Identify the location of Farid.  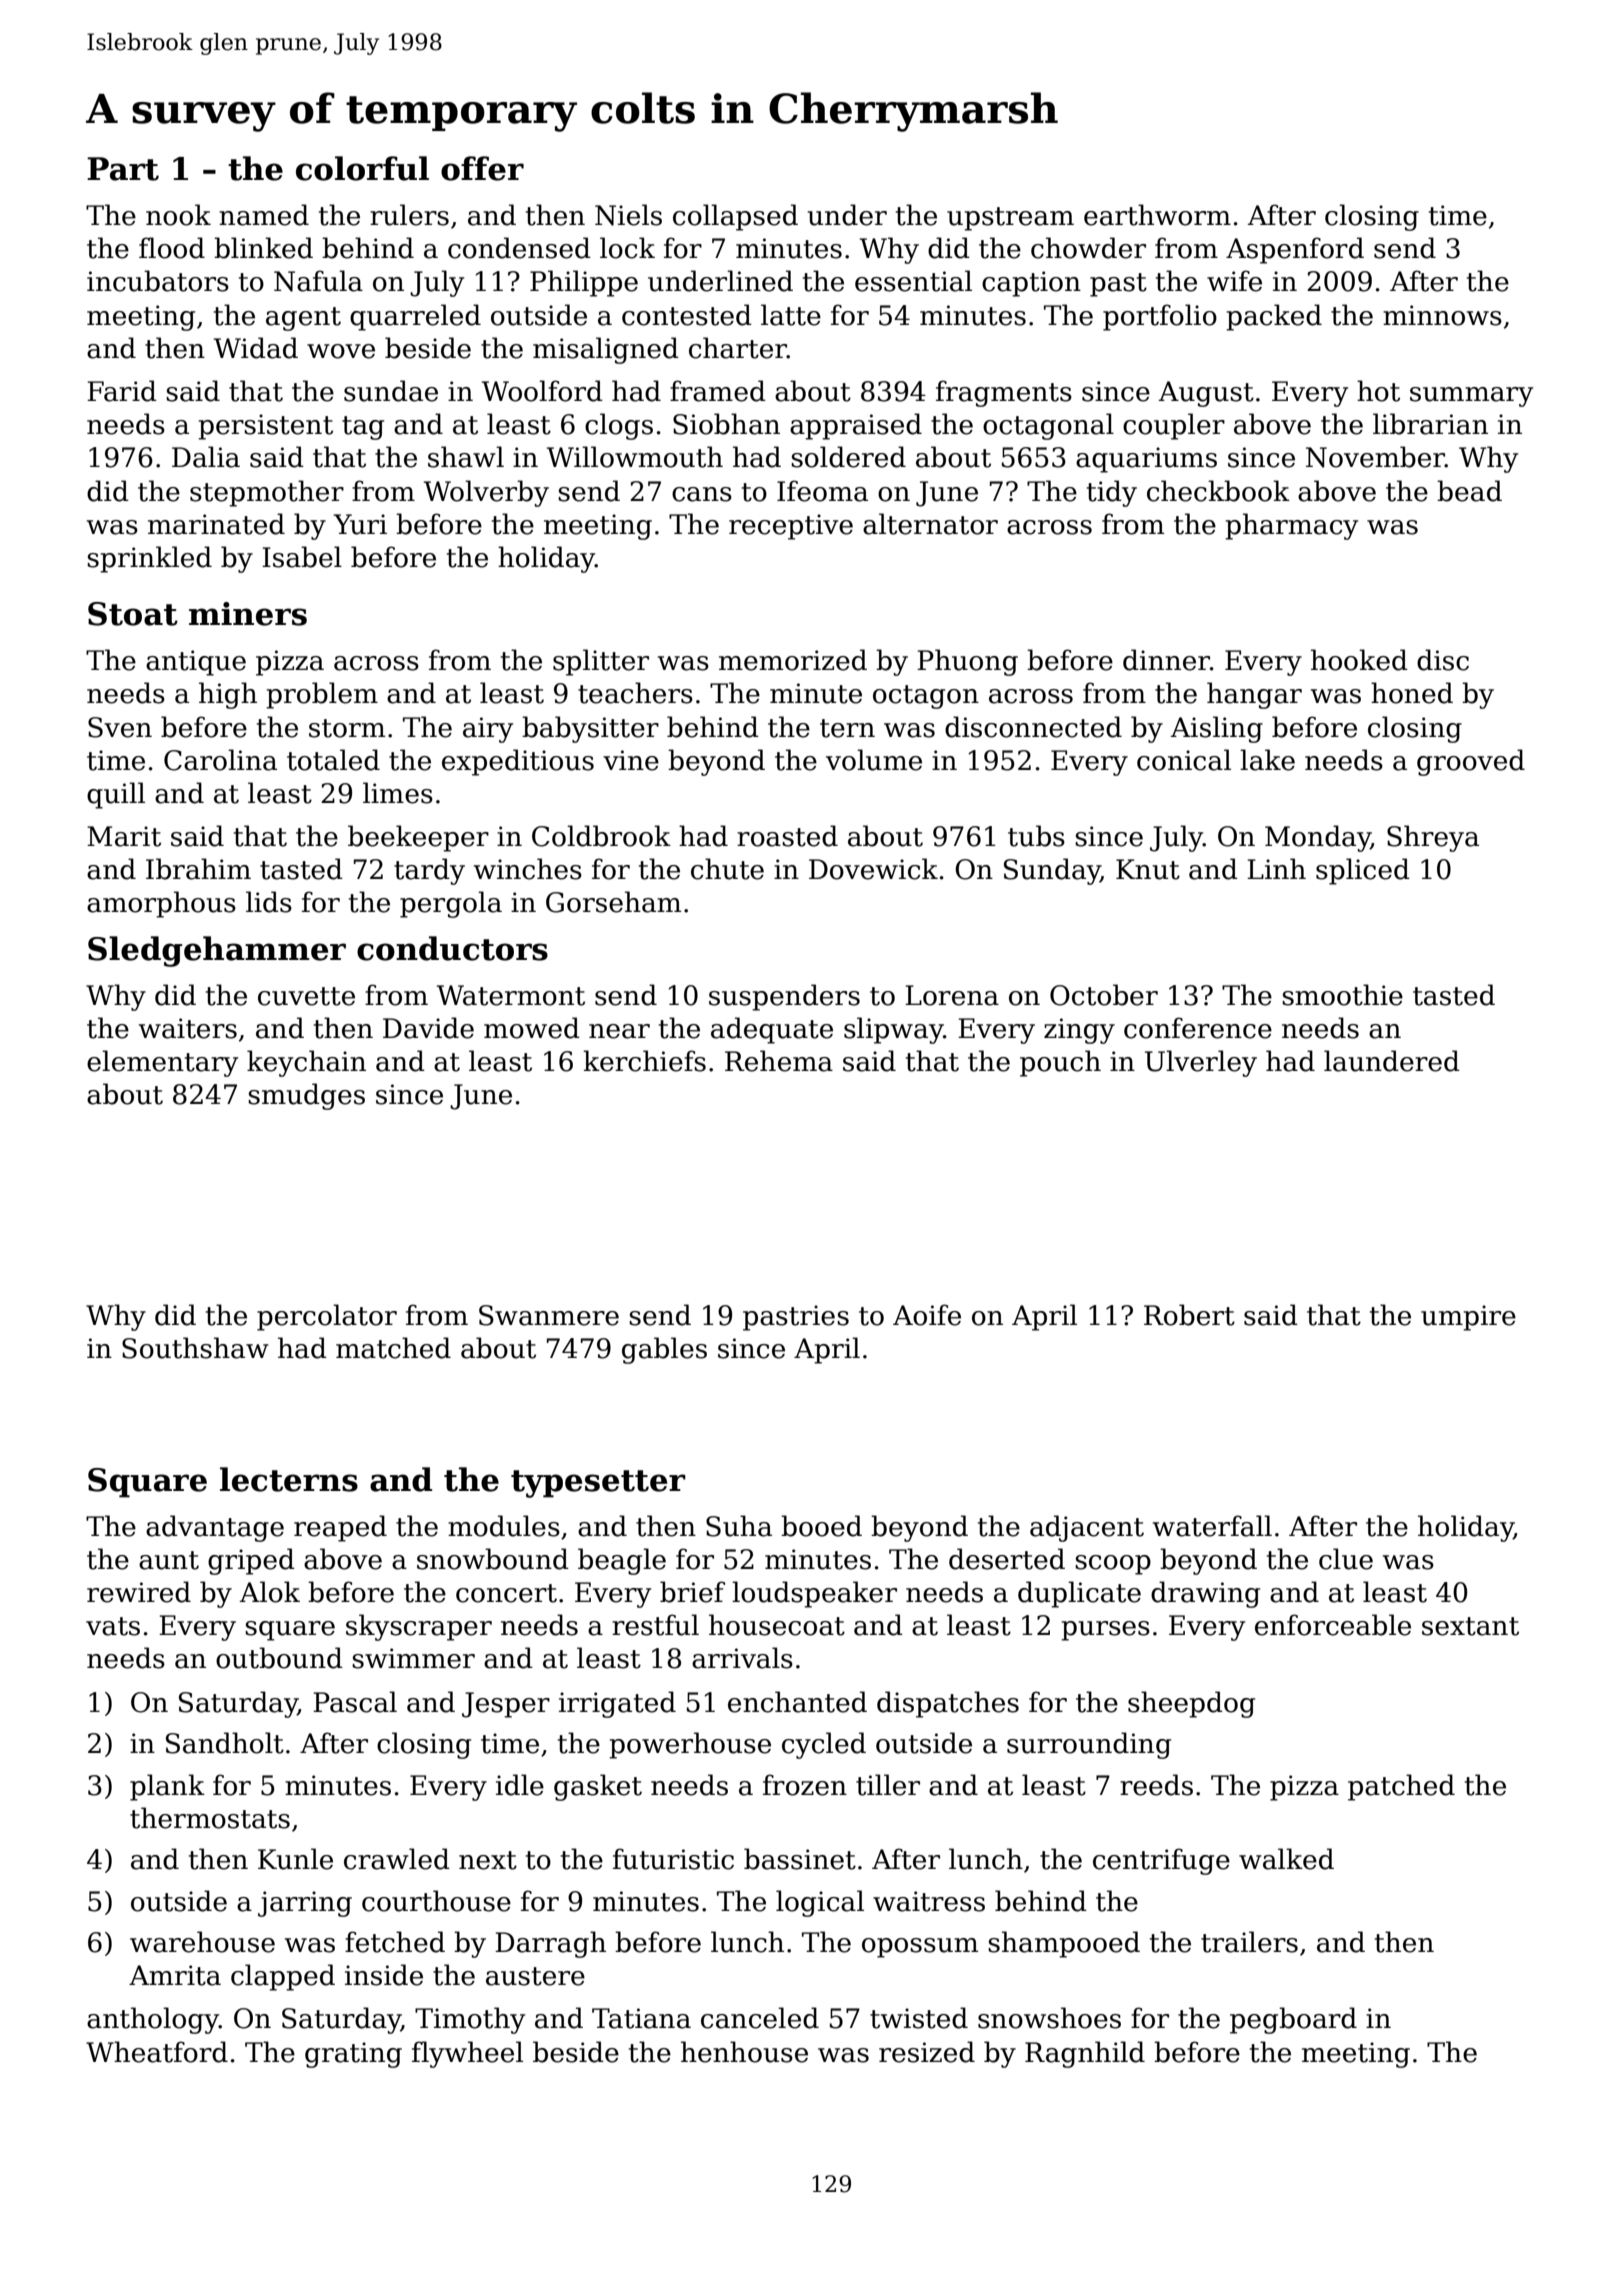
(122, 391).
